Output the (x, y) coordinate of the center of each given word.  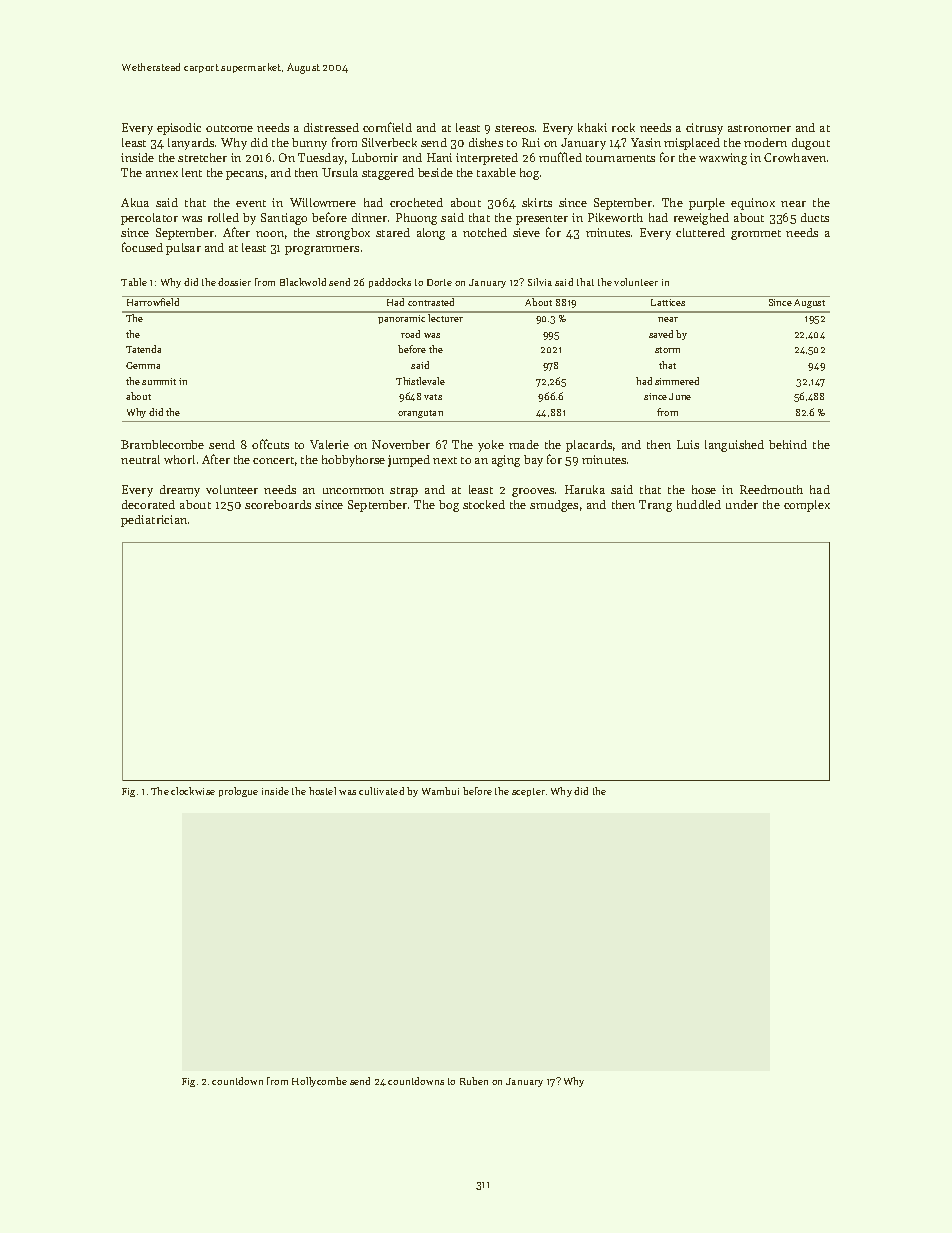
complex (807, 506)
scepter (528, 792)
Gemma (143, 365)
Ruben (474, 1081)
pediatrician (154, 521)
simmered (677, 381)
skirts (537, 202)
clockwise (193, 791)
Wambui (440, 791)
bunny (309, 144)
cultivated (381, 791)
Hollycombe (319, 1082)
